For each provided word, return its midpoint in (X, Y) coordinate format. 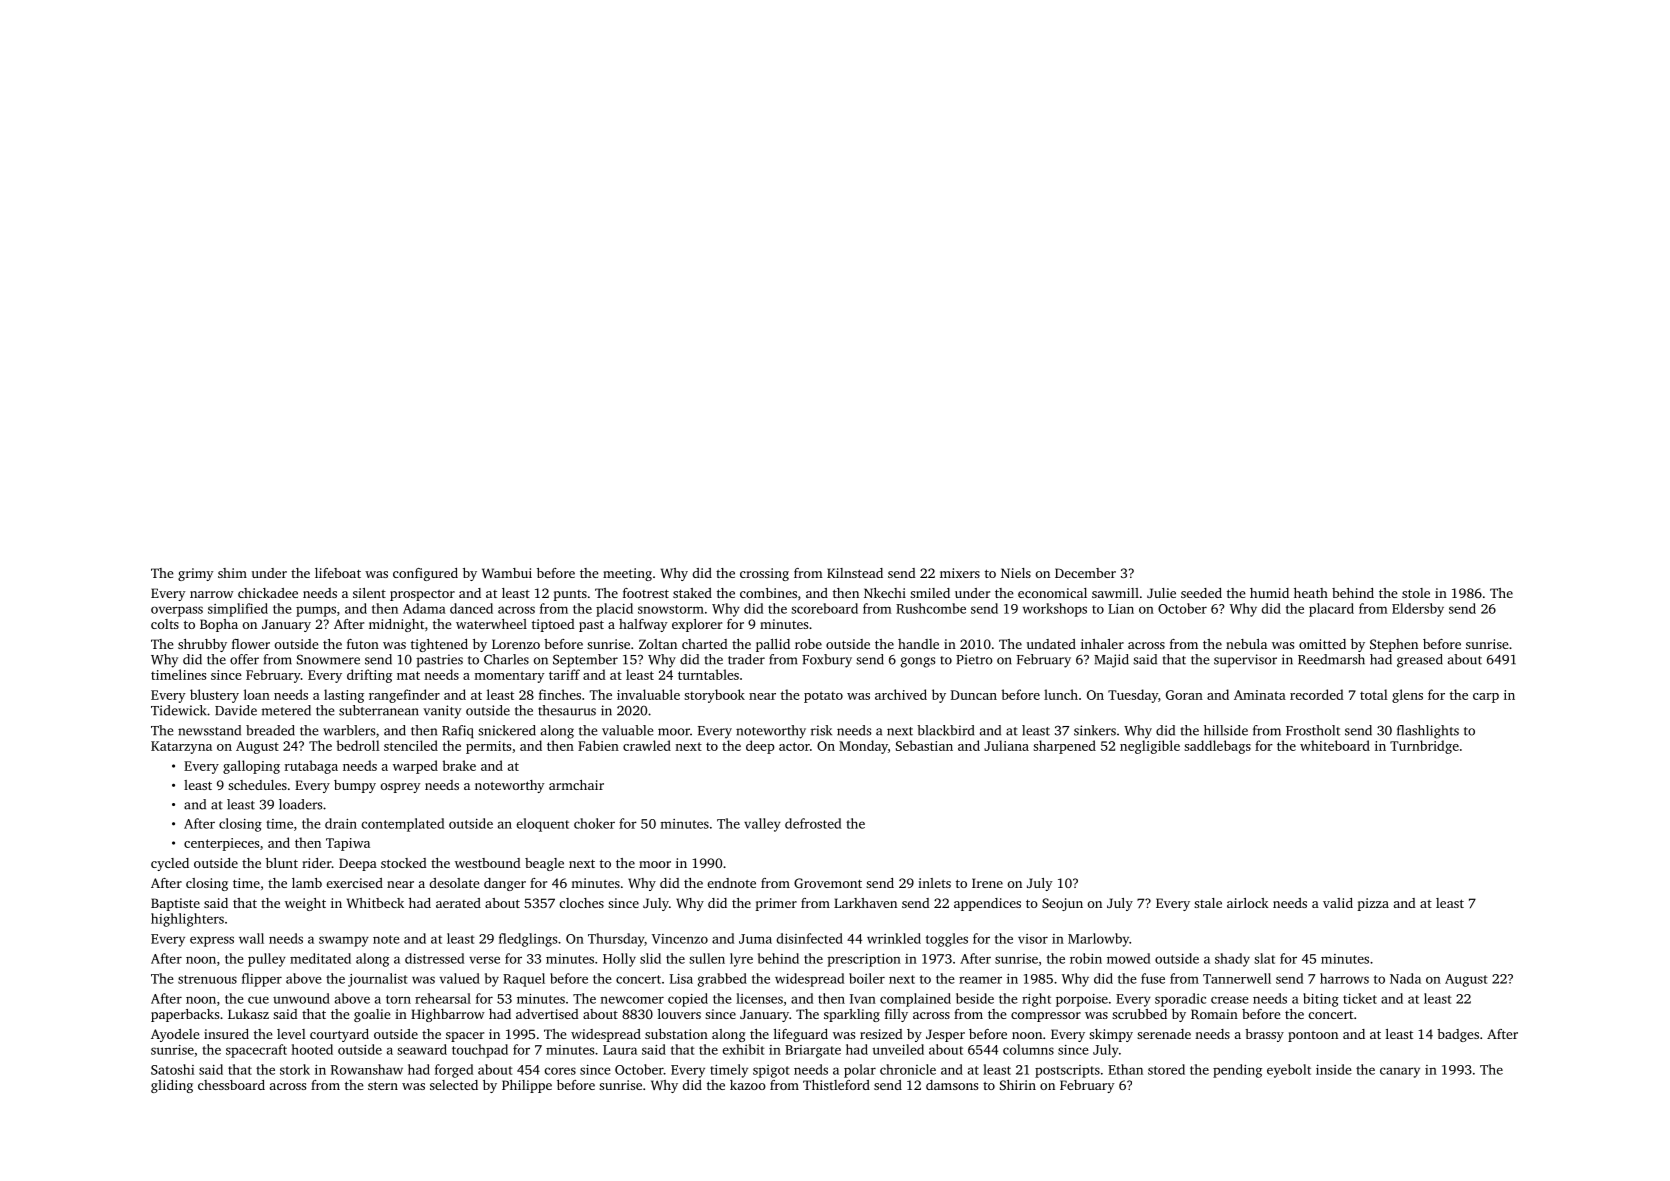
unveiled (898, 1049)
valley (762, 825)
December (1085, 573)
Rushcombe (931, 608)
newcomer (632, 1000)
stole (1416, 593)
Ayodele (175, 1035)
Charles (506, 659)
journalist (378, 980)
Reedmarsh (1331, 659)
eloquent (543, 825)
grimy (196, 574)
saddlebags (1217, 747)
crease (1230, 1000)
